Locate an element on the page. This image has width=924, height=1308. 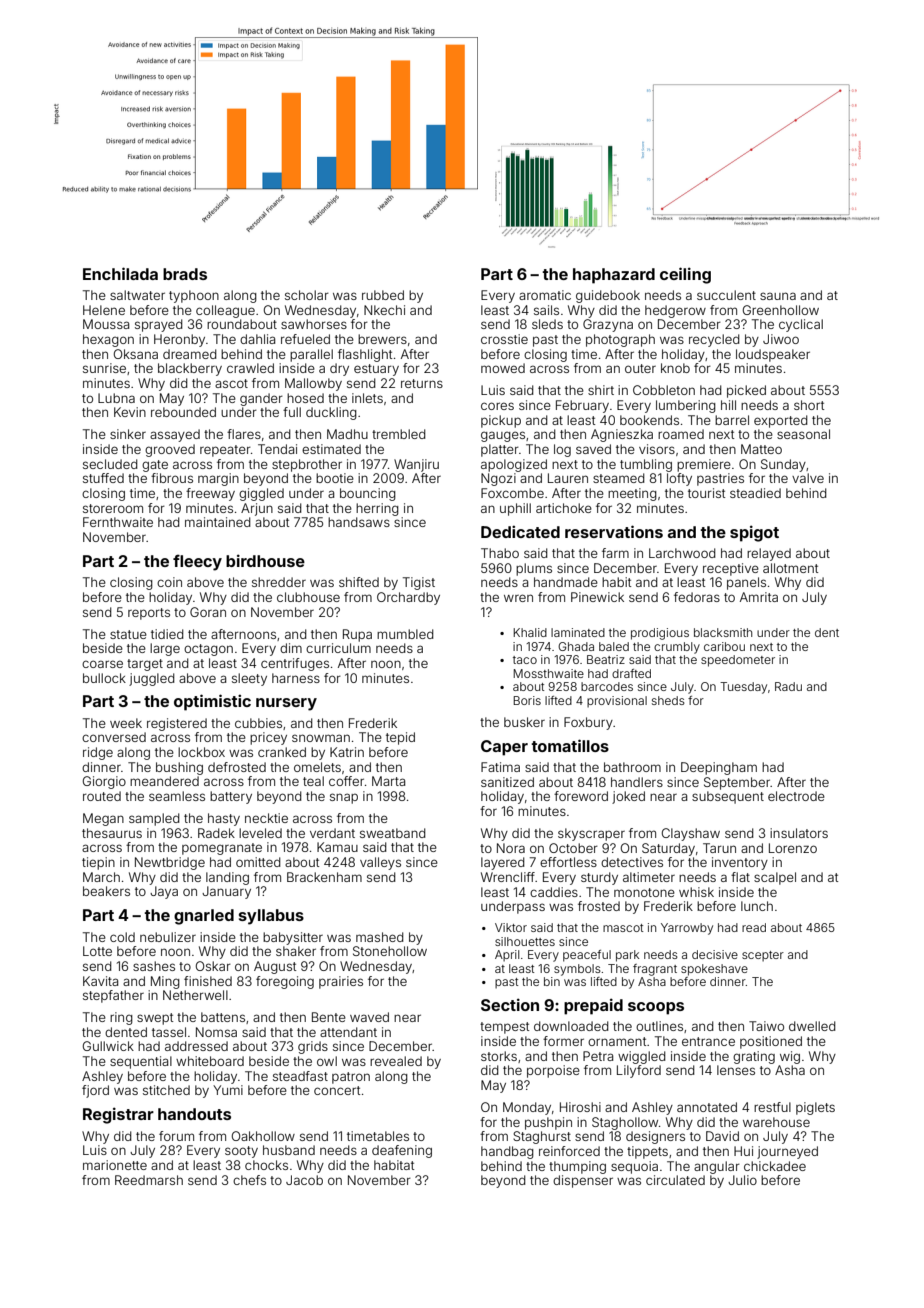
dispenser is located at coordinates (583, 1181).
